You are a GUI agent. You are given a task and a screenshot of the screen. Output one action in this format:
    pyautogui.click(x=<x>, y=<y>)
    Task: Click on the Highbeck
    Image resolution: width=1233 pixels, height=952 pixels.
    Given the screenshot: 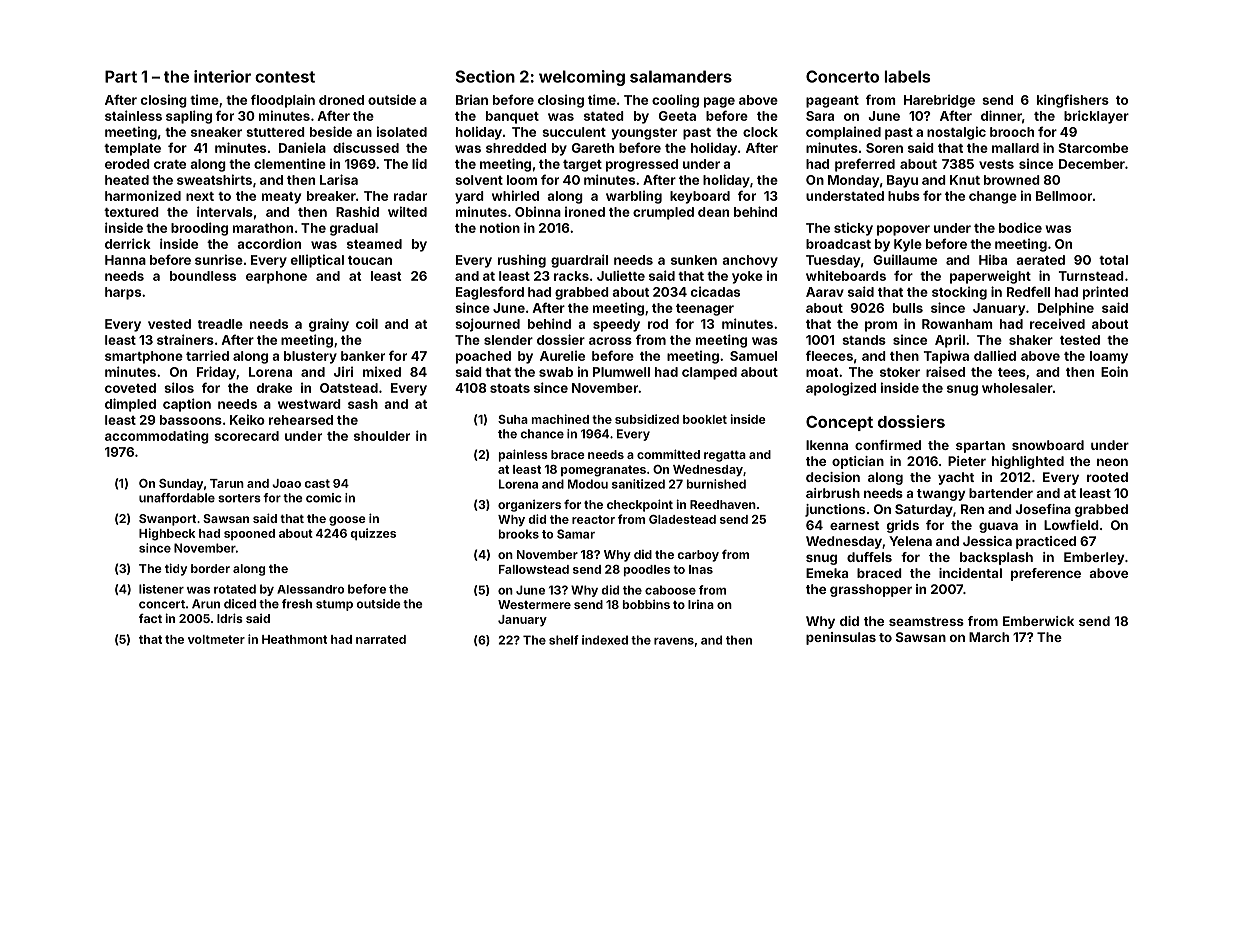 What is the action you would take?
    pyautogui.click(x=167, y=534)
